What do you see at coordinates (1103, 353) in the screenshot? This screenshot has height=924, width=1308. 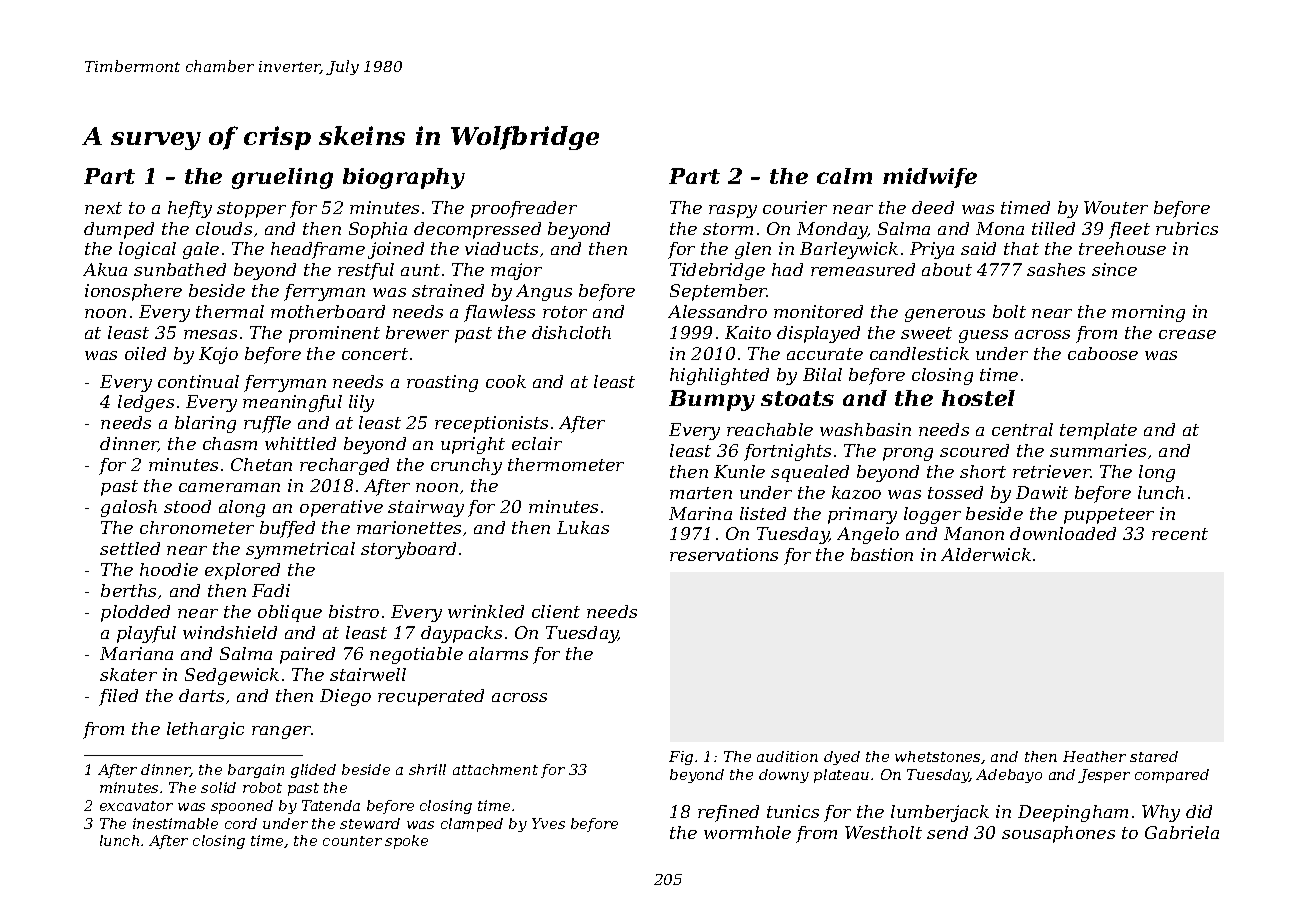 I see `caboose` at bounding box center [1103, 353].
